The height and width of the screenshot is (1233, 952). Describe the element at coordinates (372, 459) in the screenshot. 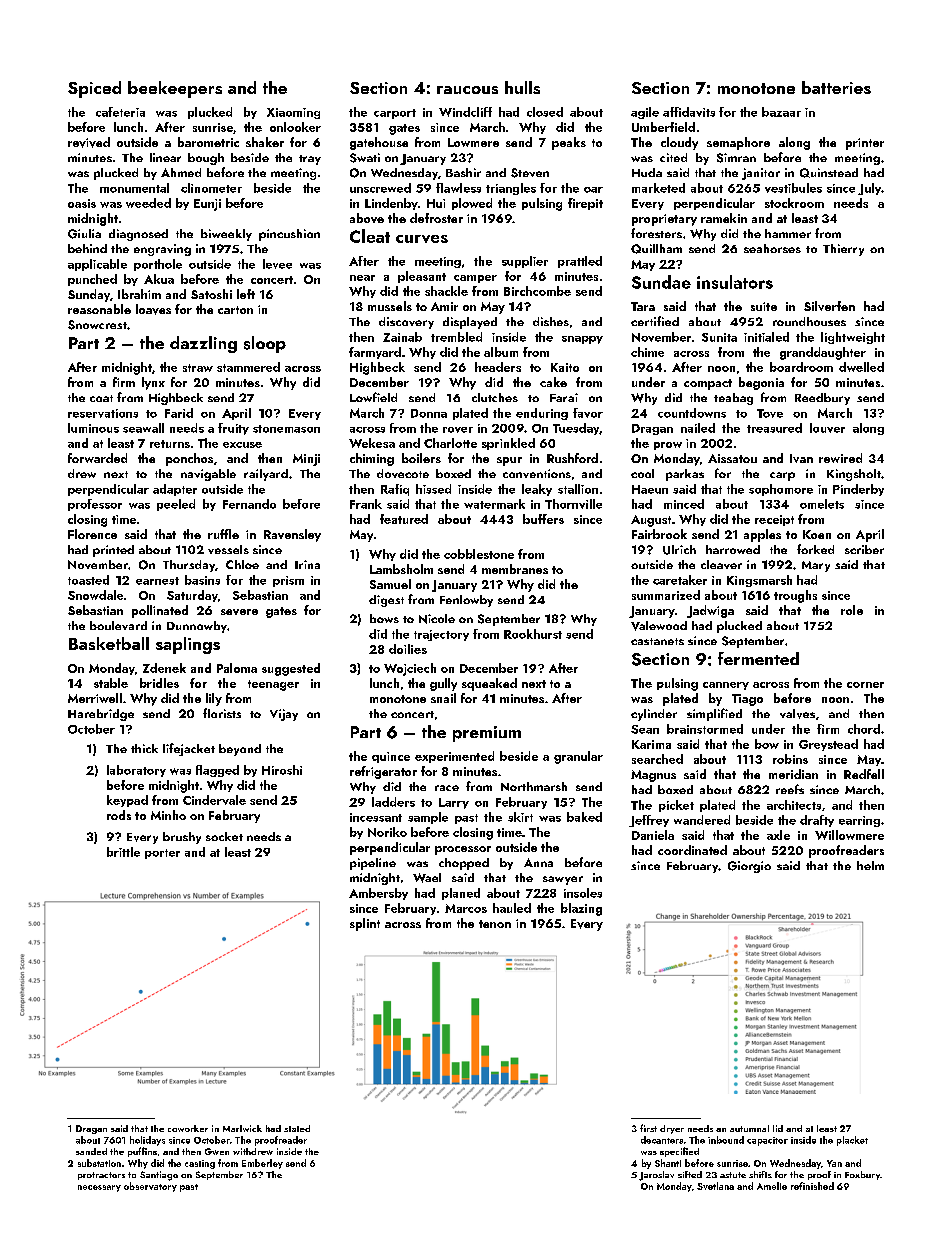

I see `chiming` at that location.
